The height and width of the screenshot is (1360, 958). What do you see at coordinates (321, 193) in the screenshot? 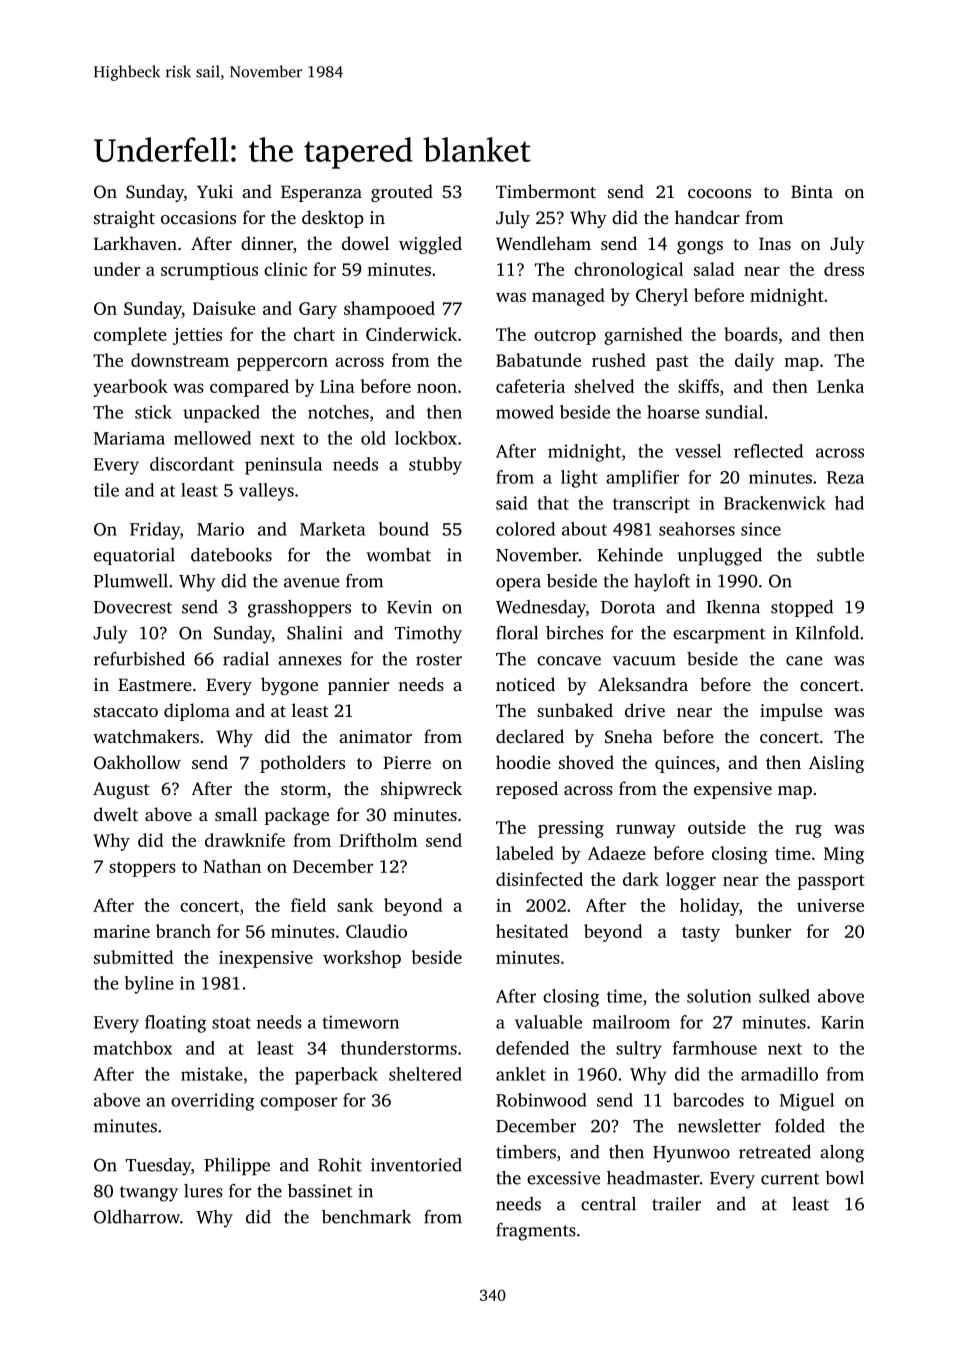
I see `Esperanza` at bounding box center [321, 193].
